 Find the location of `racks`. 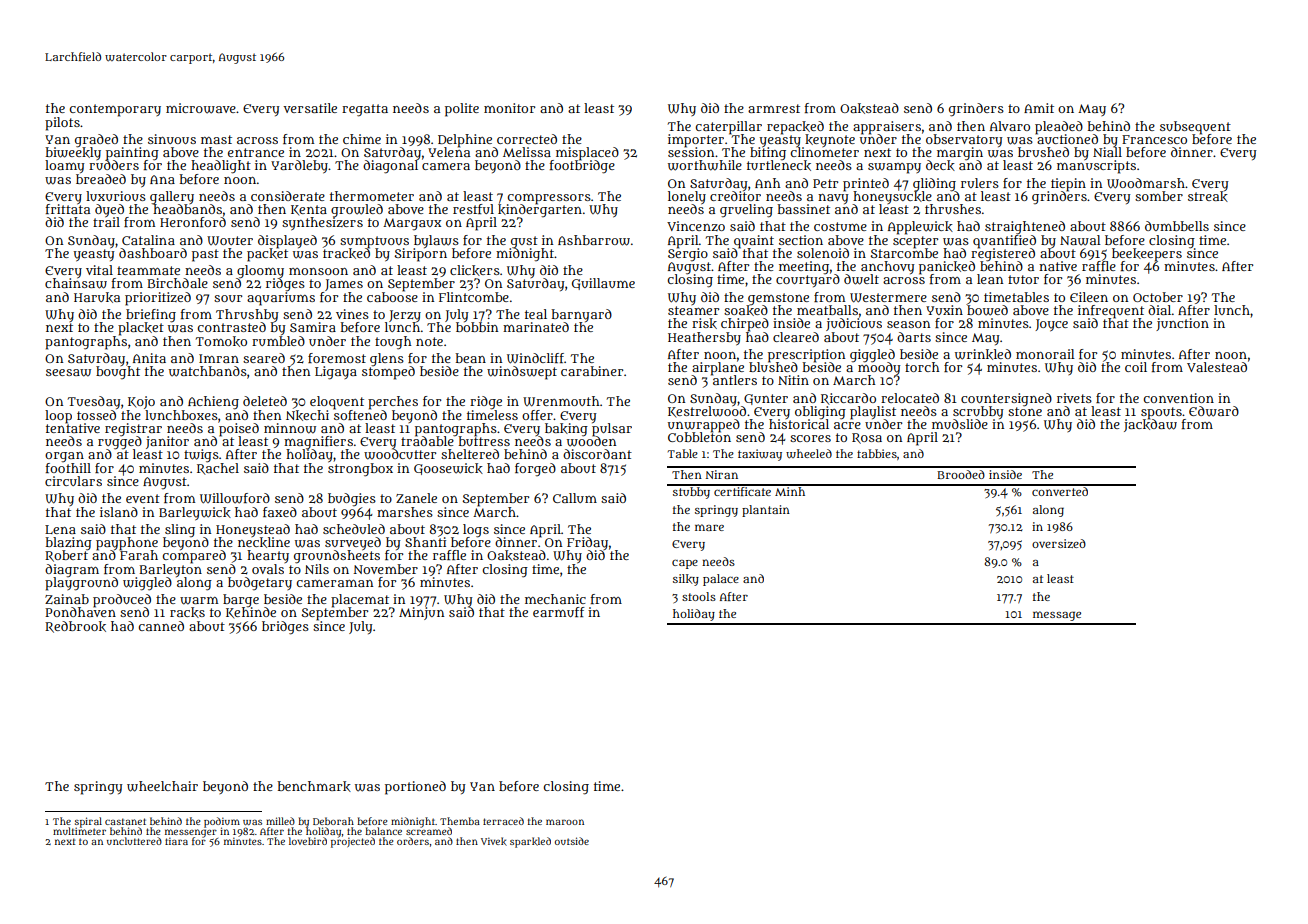

racks is located at coordinates (187, 612).
